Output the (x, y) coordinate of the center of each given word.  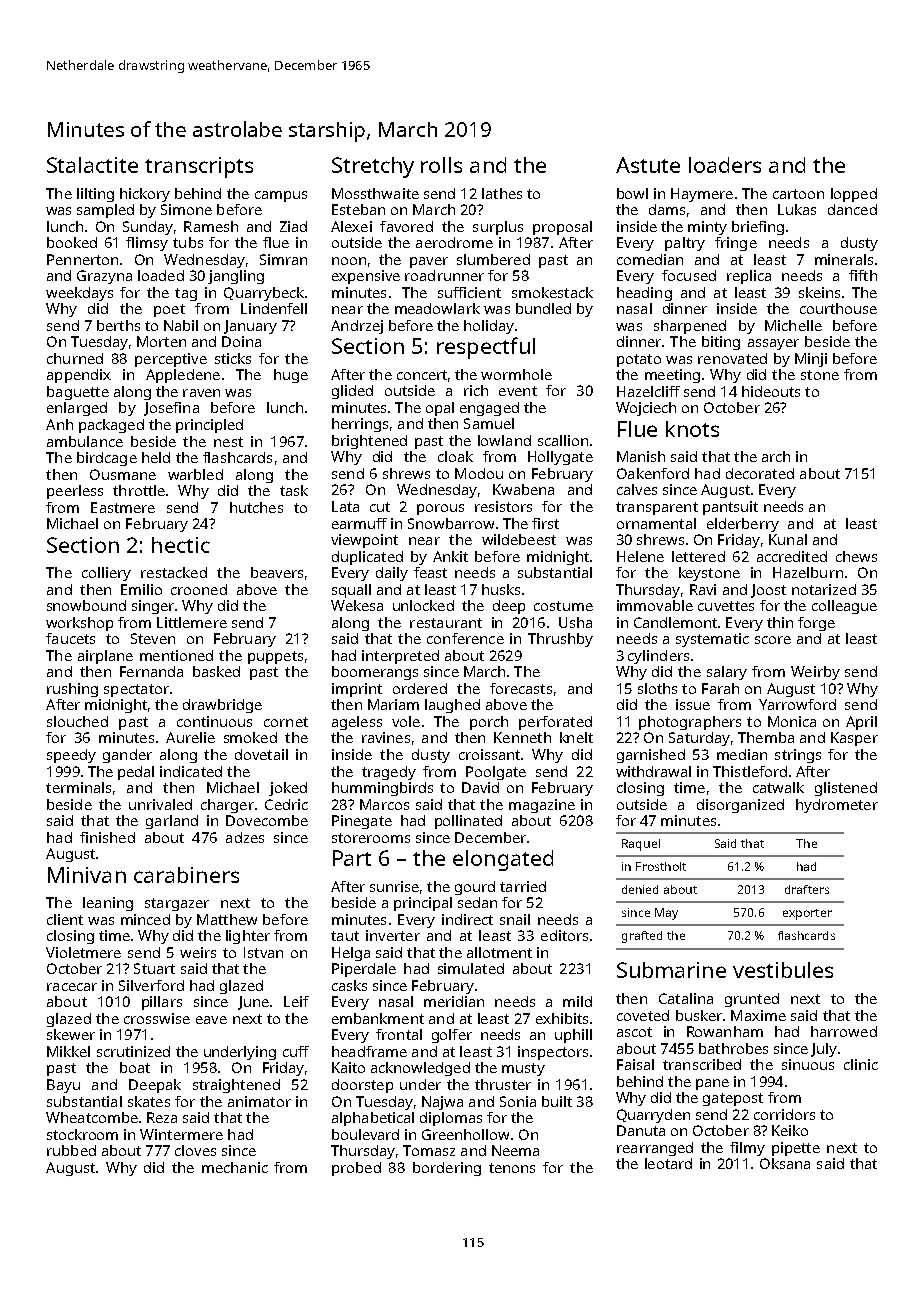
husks (501, 589)
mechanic (235, 1167)
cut (380, 507)
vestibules (783, 970)
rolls (441, 165)
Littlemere (192, 622)
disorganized (740, 806)
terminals (78, 787)
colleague (844, 607)
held (156, 457)
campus (281, 196)
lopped (854, 195)
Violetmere (83, 952)
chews (856, 556)
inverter (393, 935)
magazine (542, 806)
